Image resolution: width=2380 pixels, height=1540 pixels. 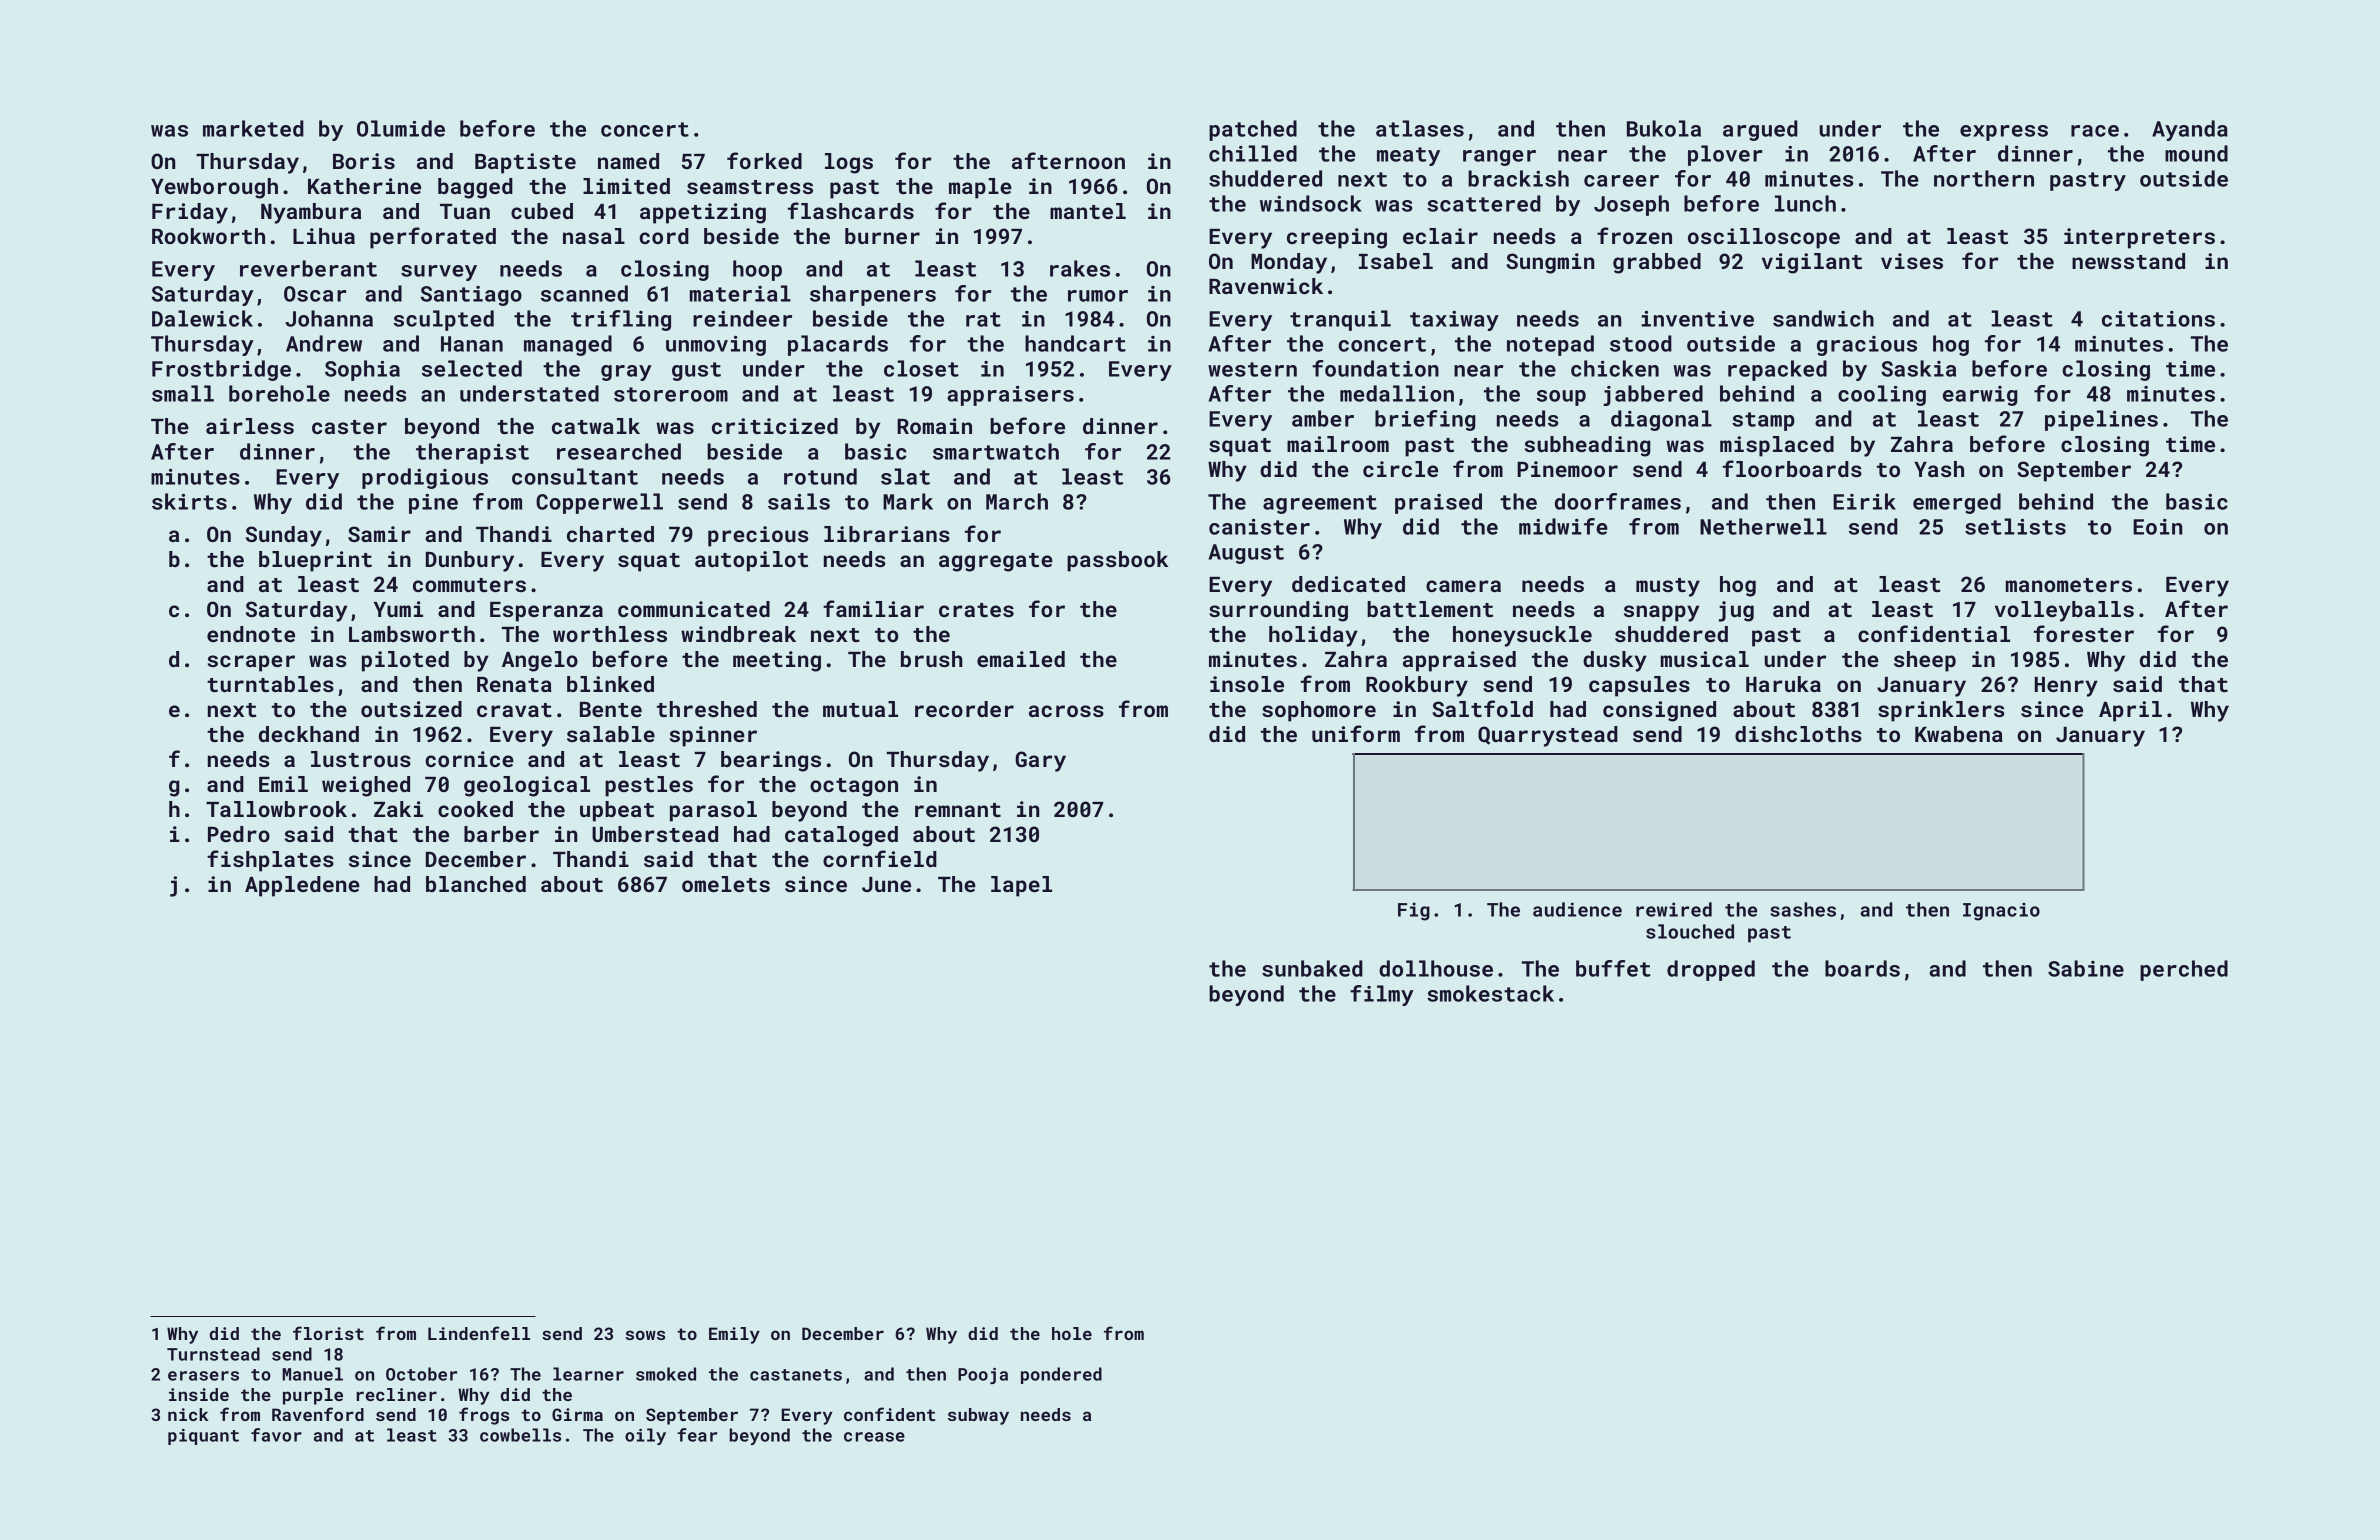 I want to click on patched, so click(x=1253, y=130).
